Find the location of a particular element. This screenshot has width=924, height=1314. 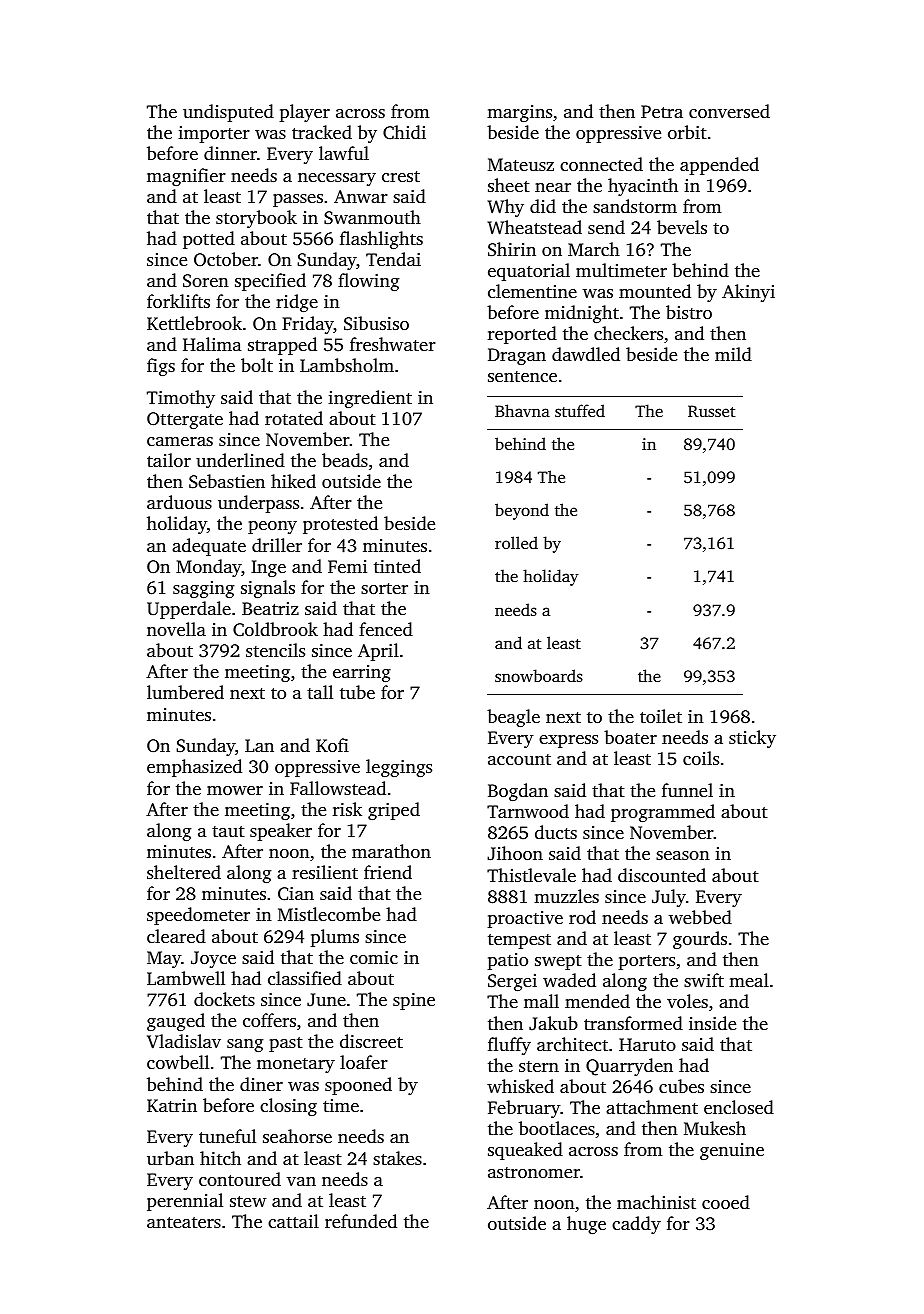

potted is located at coordinates (209, 240).
